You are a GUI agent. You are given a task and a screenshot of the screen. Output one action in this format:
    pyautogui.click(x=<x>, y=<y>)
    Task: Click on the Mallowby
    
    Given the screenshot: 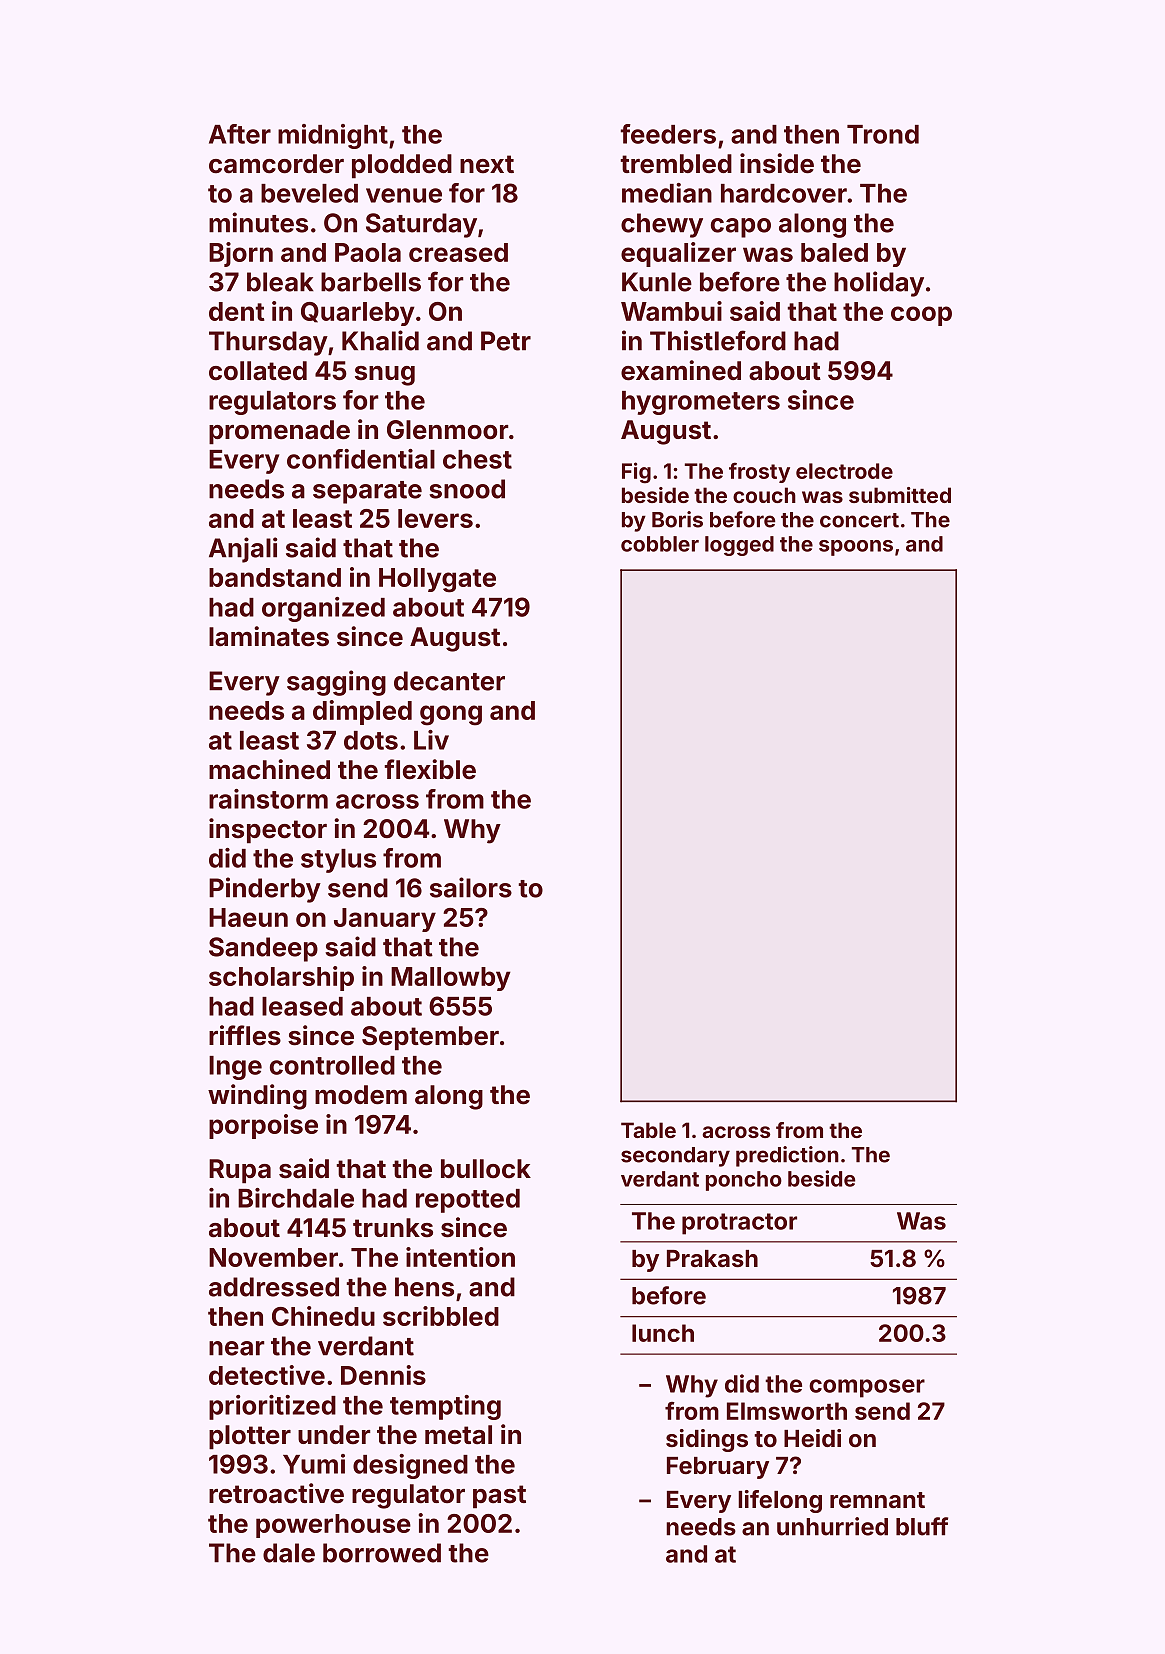 What is the action you would take?
    pyautogui.click(x=451, y=979)
